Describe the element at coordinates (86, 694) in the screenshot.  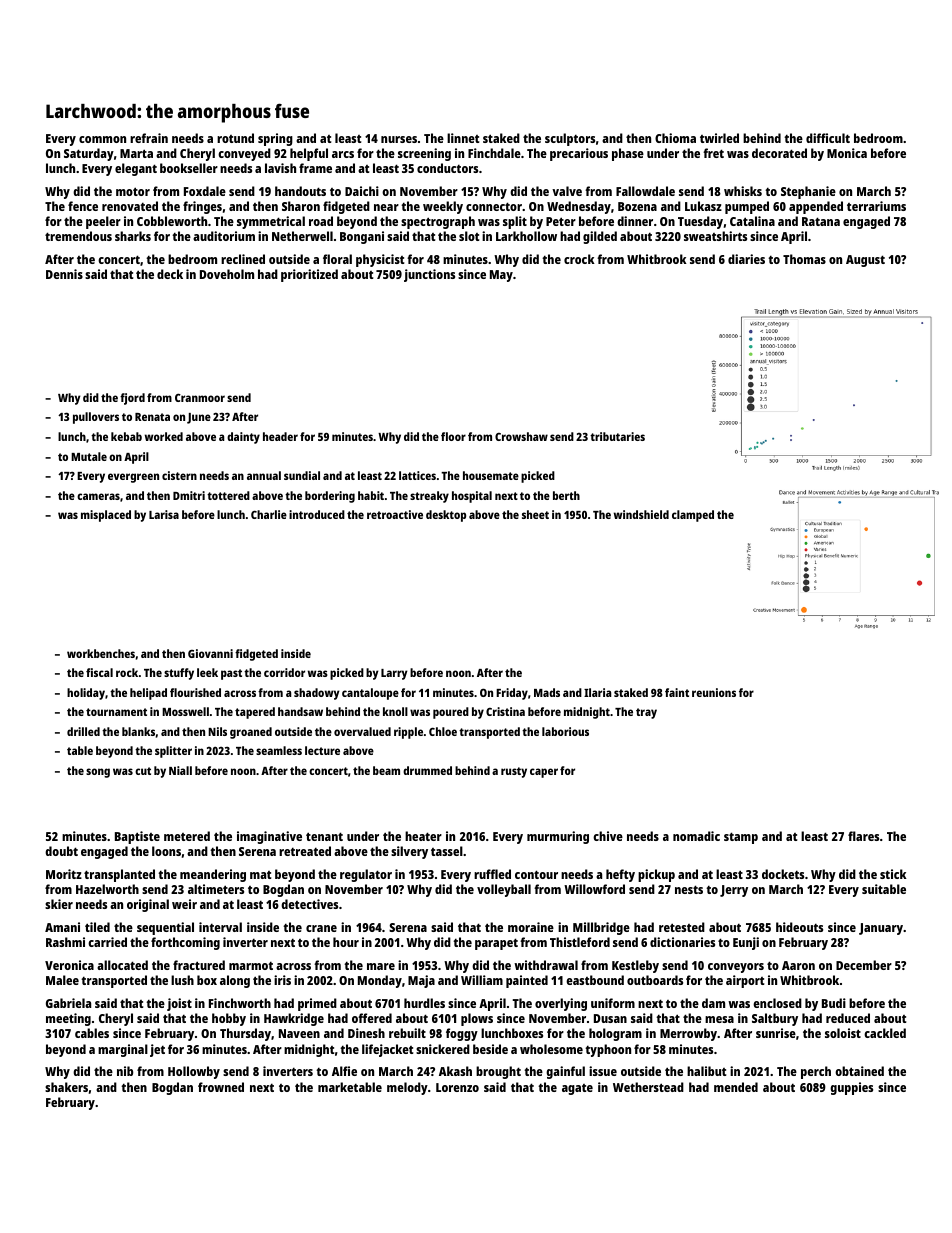
I see `holiday` at that location.
